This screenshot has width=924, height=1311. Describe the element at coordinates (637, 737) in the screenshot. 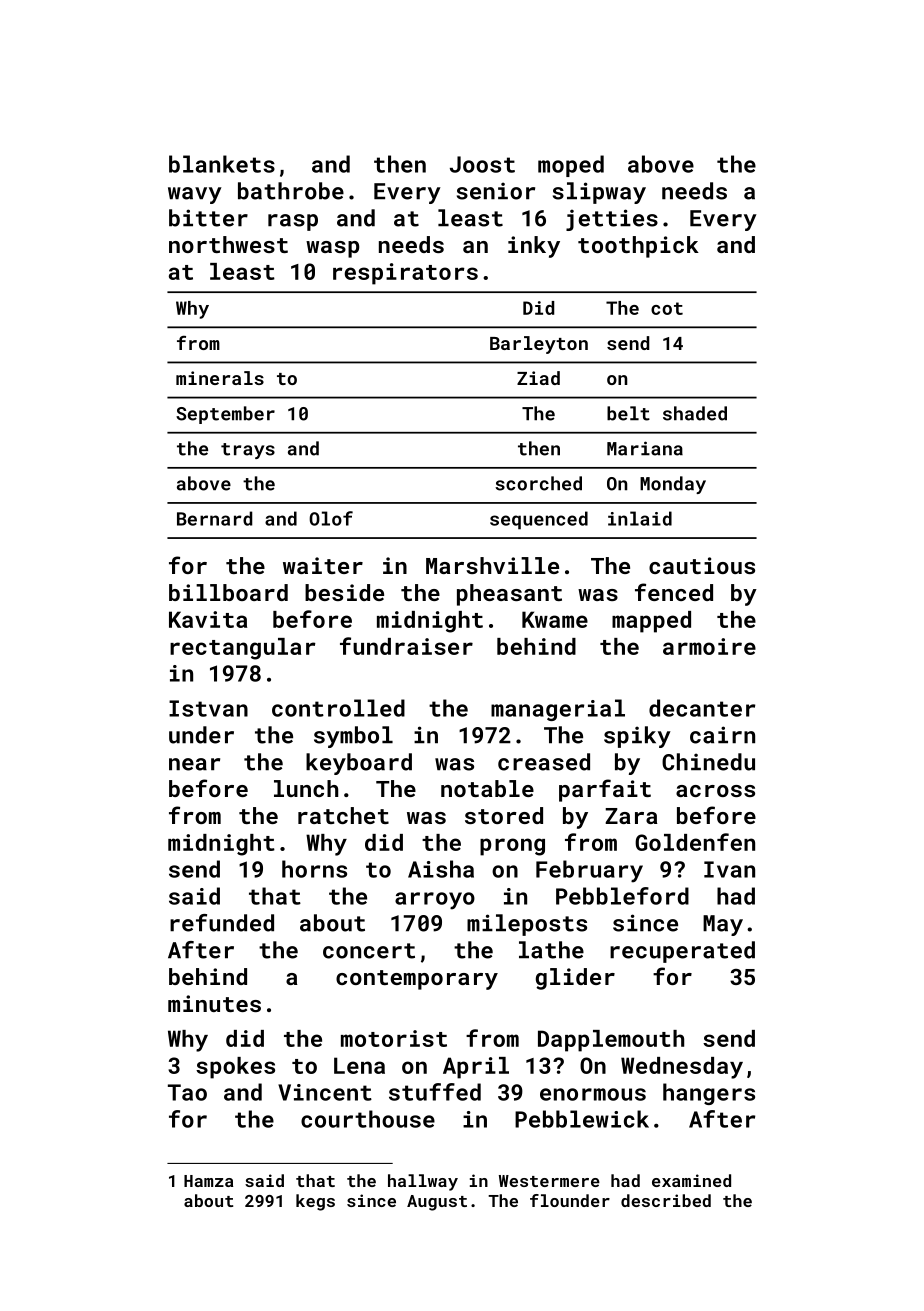

I see `spiky` at that location.
